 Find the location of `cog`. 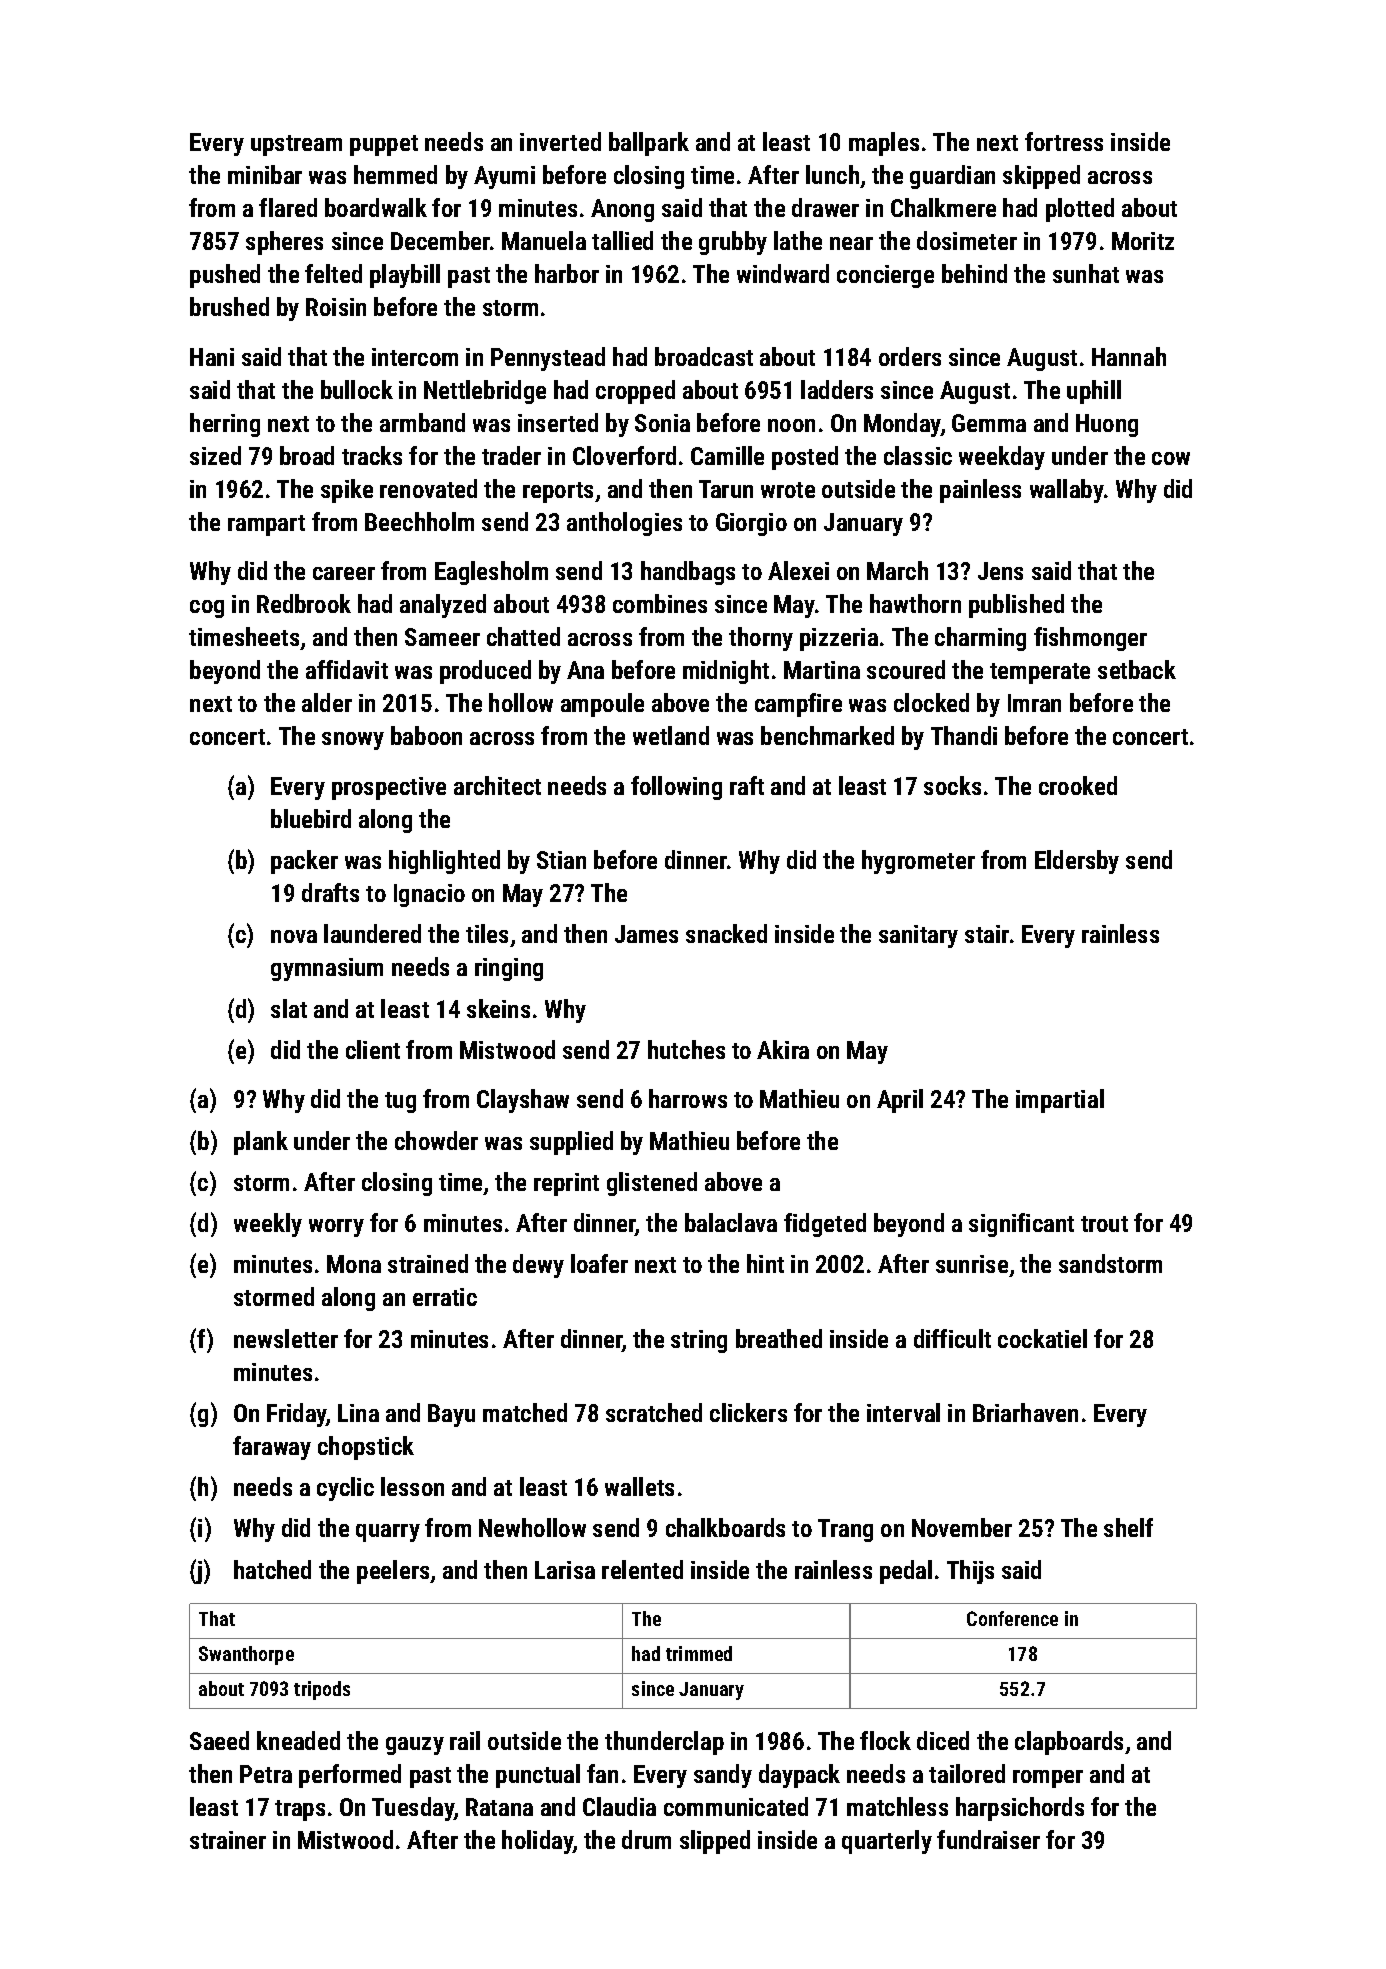

cog is located at coordinates (207, 609).
